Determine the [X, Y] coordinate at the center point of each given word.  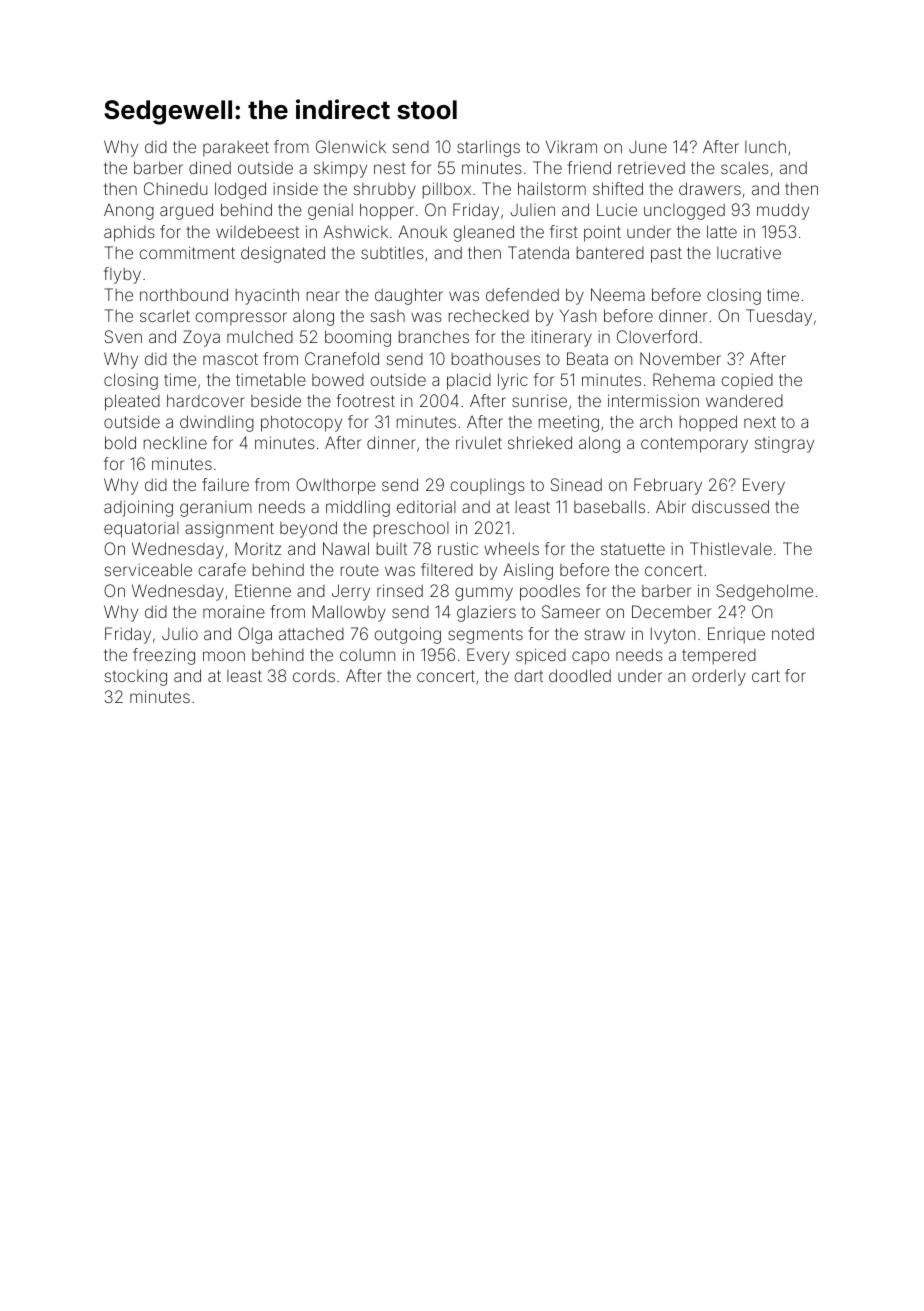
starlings [488, 148]
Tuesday [779, 317]
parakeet [236, 148]
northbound [184, 294]
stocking [136, 677]
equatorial [141, 530]
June [648, 147]
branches [434, 336]
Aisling [528, 571]
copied [747, 381]
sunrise [539, 400]
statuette [633, 549]
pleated [132, 402]
